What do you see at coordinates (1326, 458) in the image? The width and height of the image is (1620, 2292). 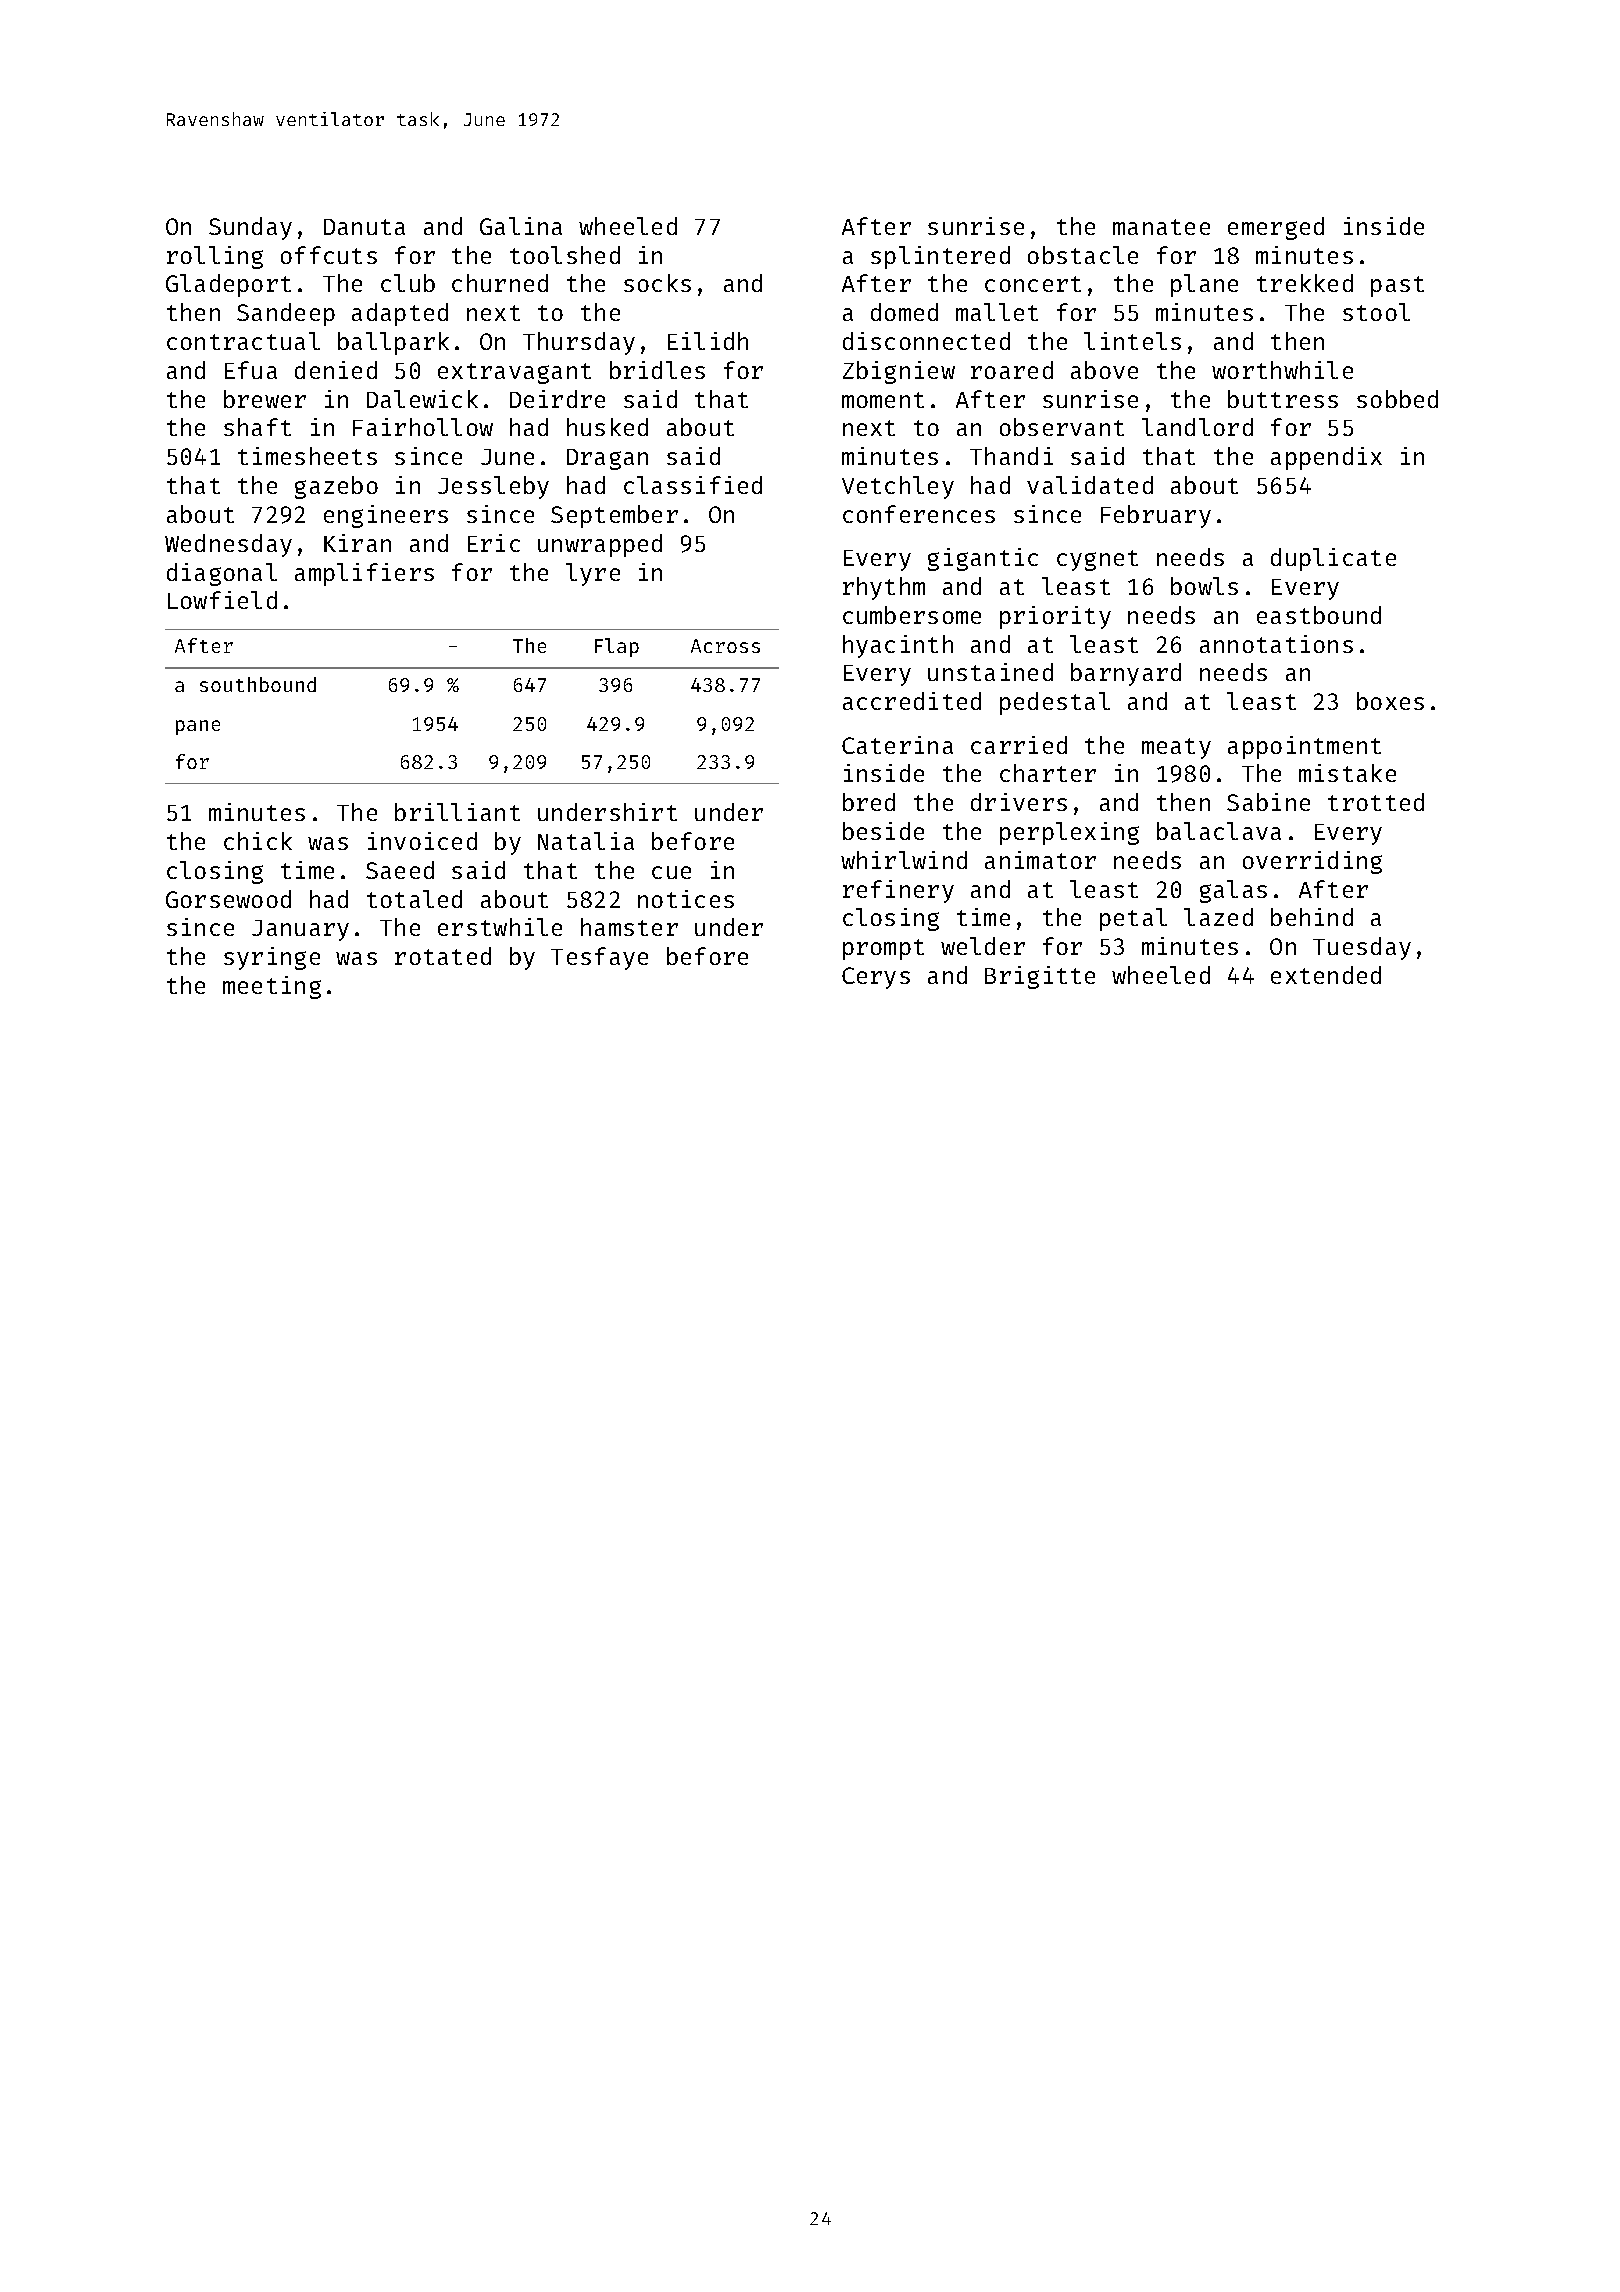 I see `appendix` at bounding box center [1326, 458].
